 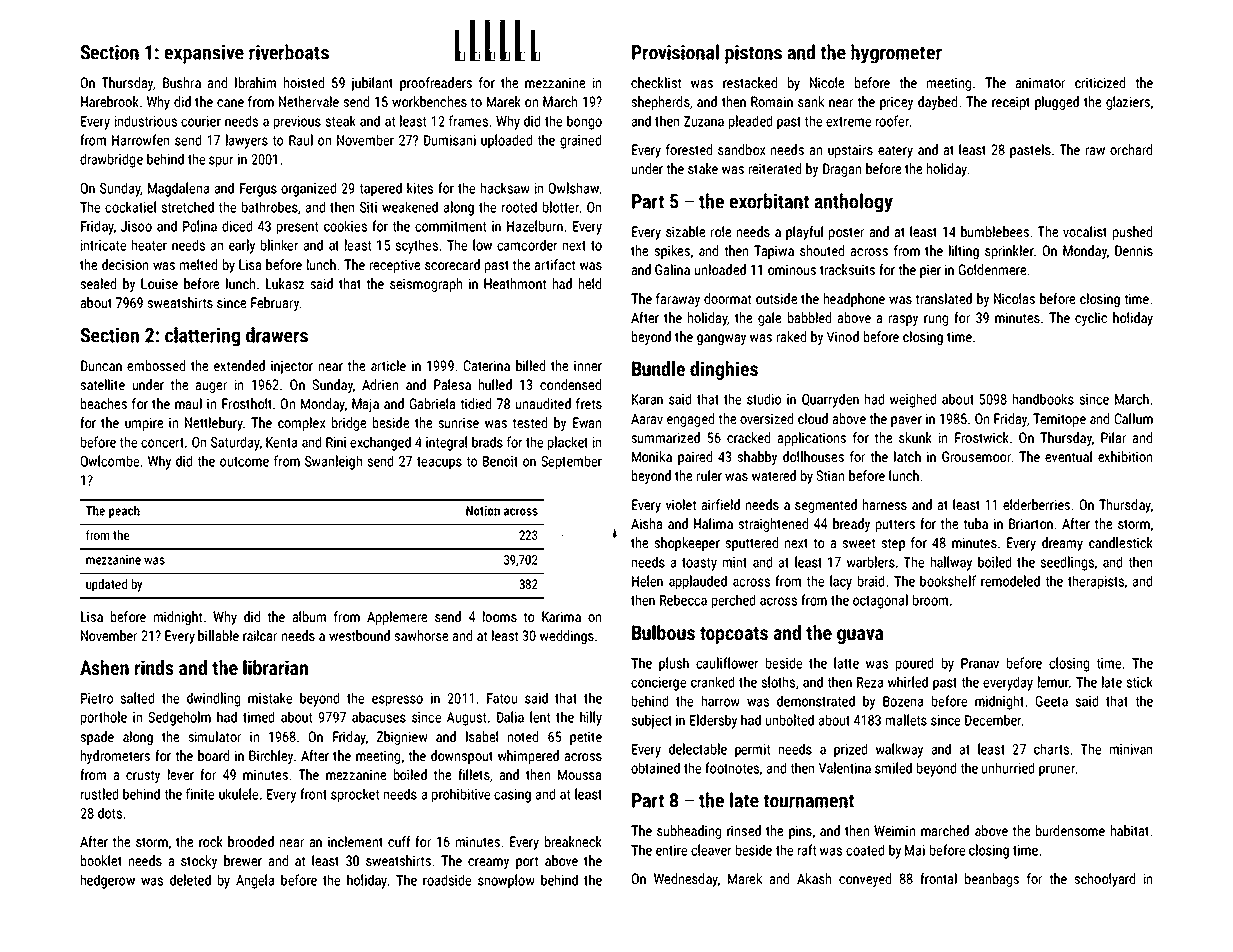 What do you see at coordinates (913, 400) in the screenshot?
I see `weighed` at bounding box center [913, 400].
